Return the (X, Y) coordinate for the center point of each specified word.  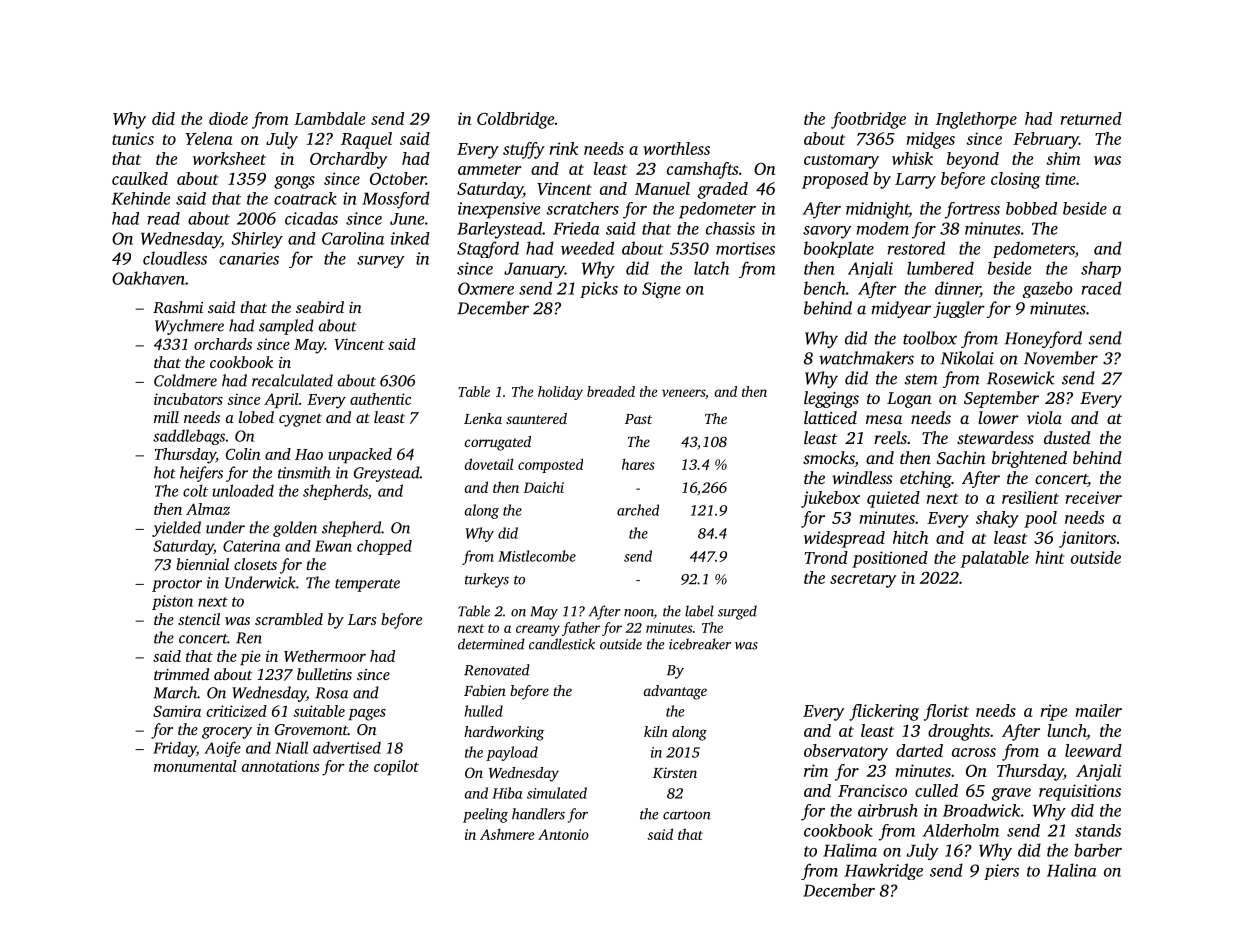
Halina (1072, 870)
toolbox (930, 338)
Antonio (563, 834)
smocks (829, 459)
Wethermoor (325, 656)
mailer (1098, 710)
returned (1091, 118)
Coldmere (185, 380)
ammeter (490, 170)
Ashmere (507, 834)
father (581, 629)
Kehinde (140, 198)
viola (1044, 417)
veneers (683, 393)
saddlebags (189, 437)
